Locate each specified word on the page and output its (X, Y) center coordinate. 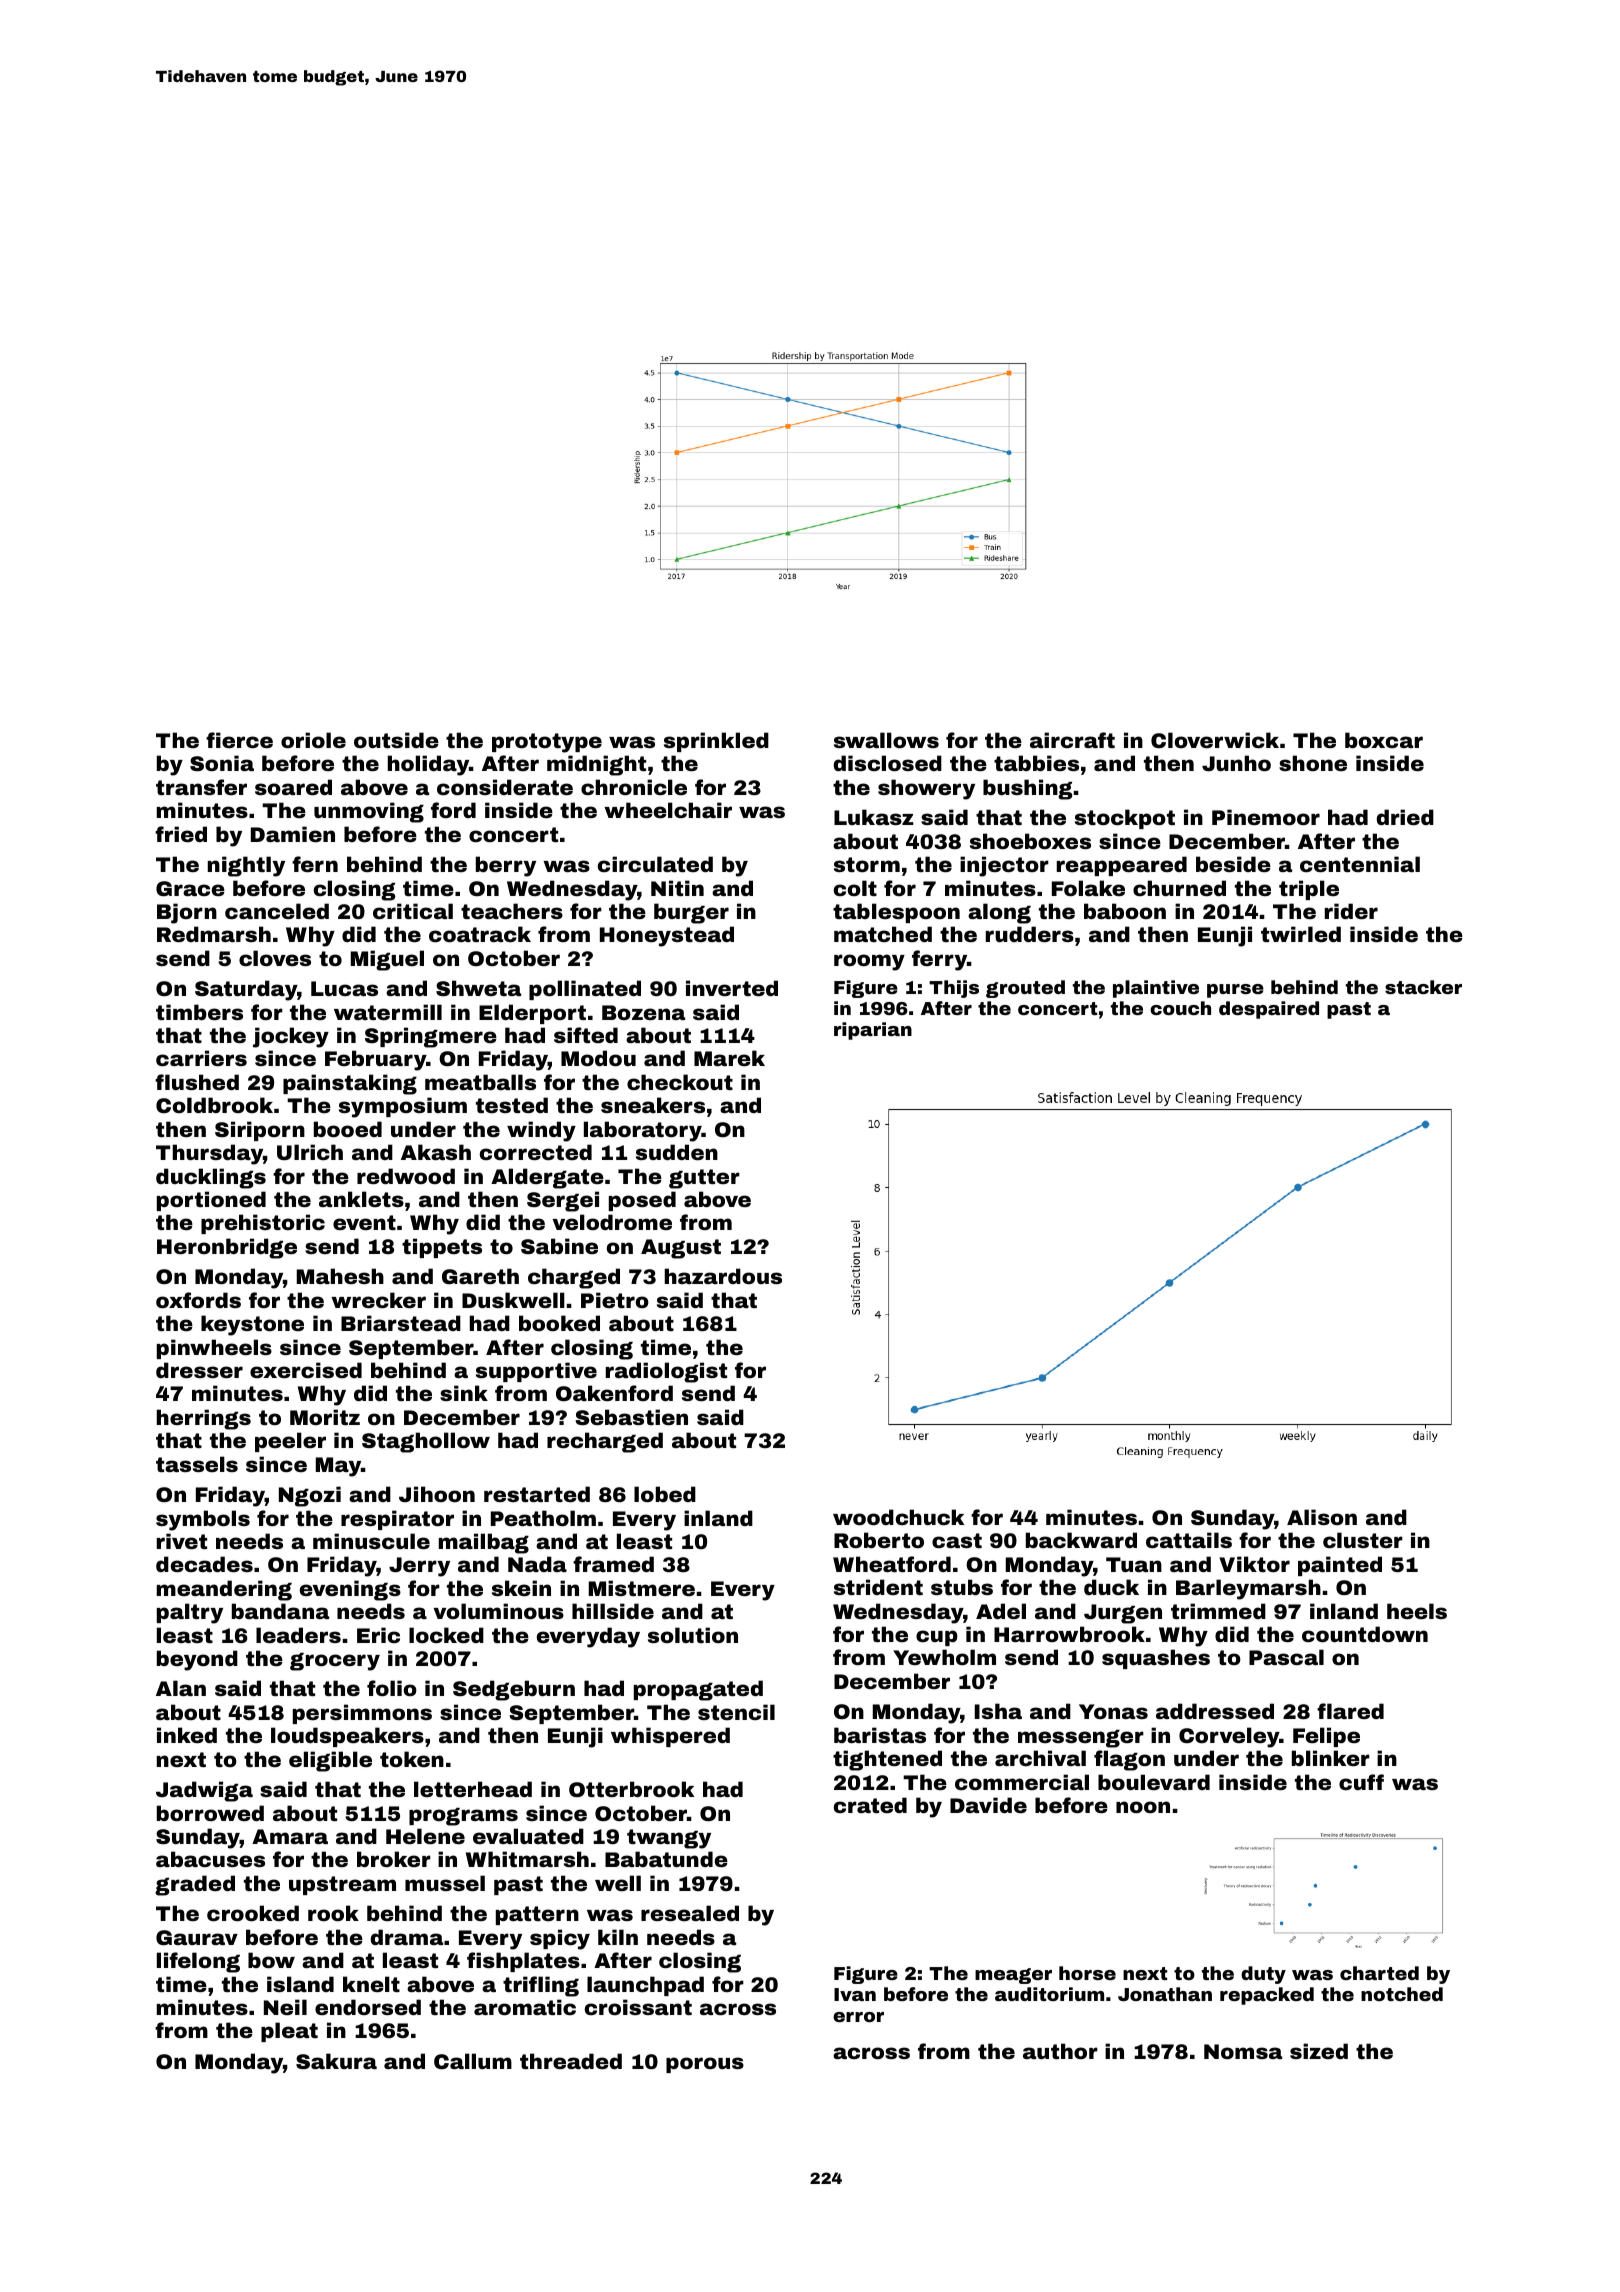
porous (705, 2065)
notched (1402, 1994)
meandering (224, 1590)
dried (1405, 817)
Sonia (222, 763)
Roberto (879, 1540)
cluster (1363, 1540)
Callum (473, 2061)
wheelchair (668, 810)
